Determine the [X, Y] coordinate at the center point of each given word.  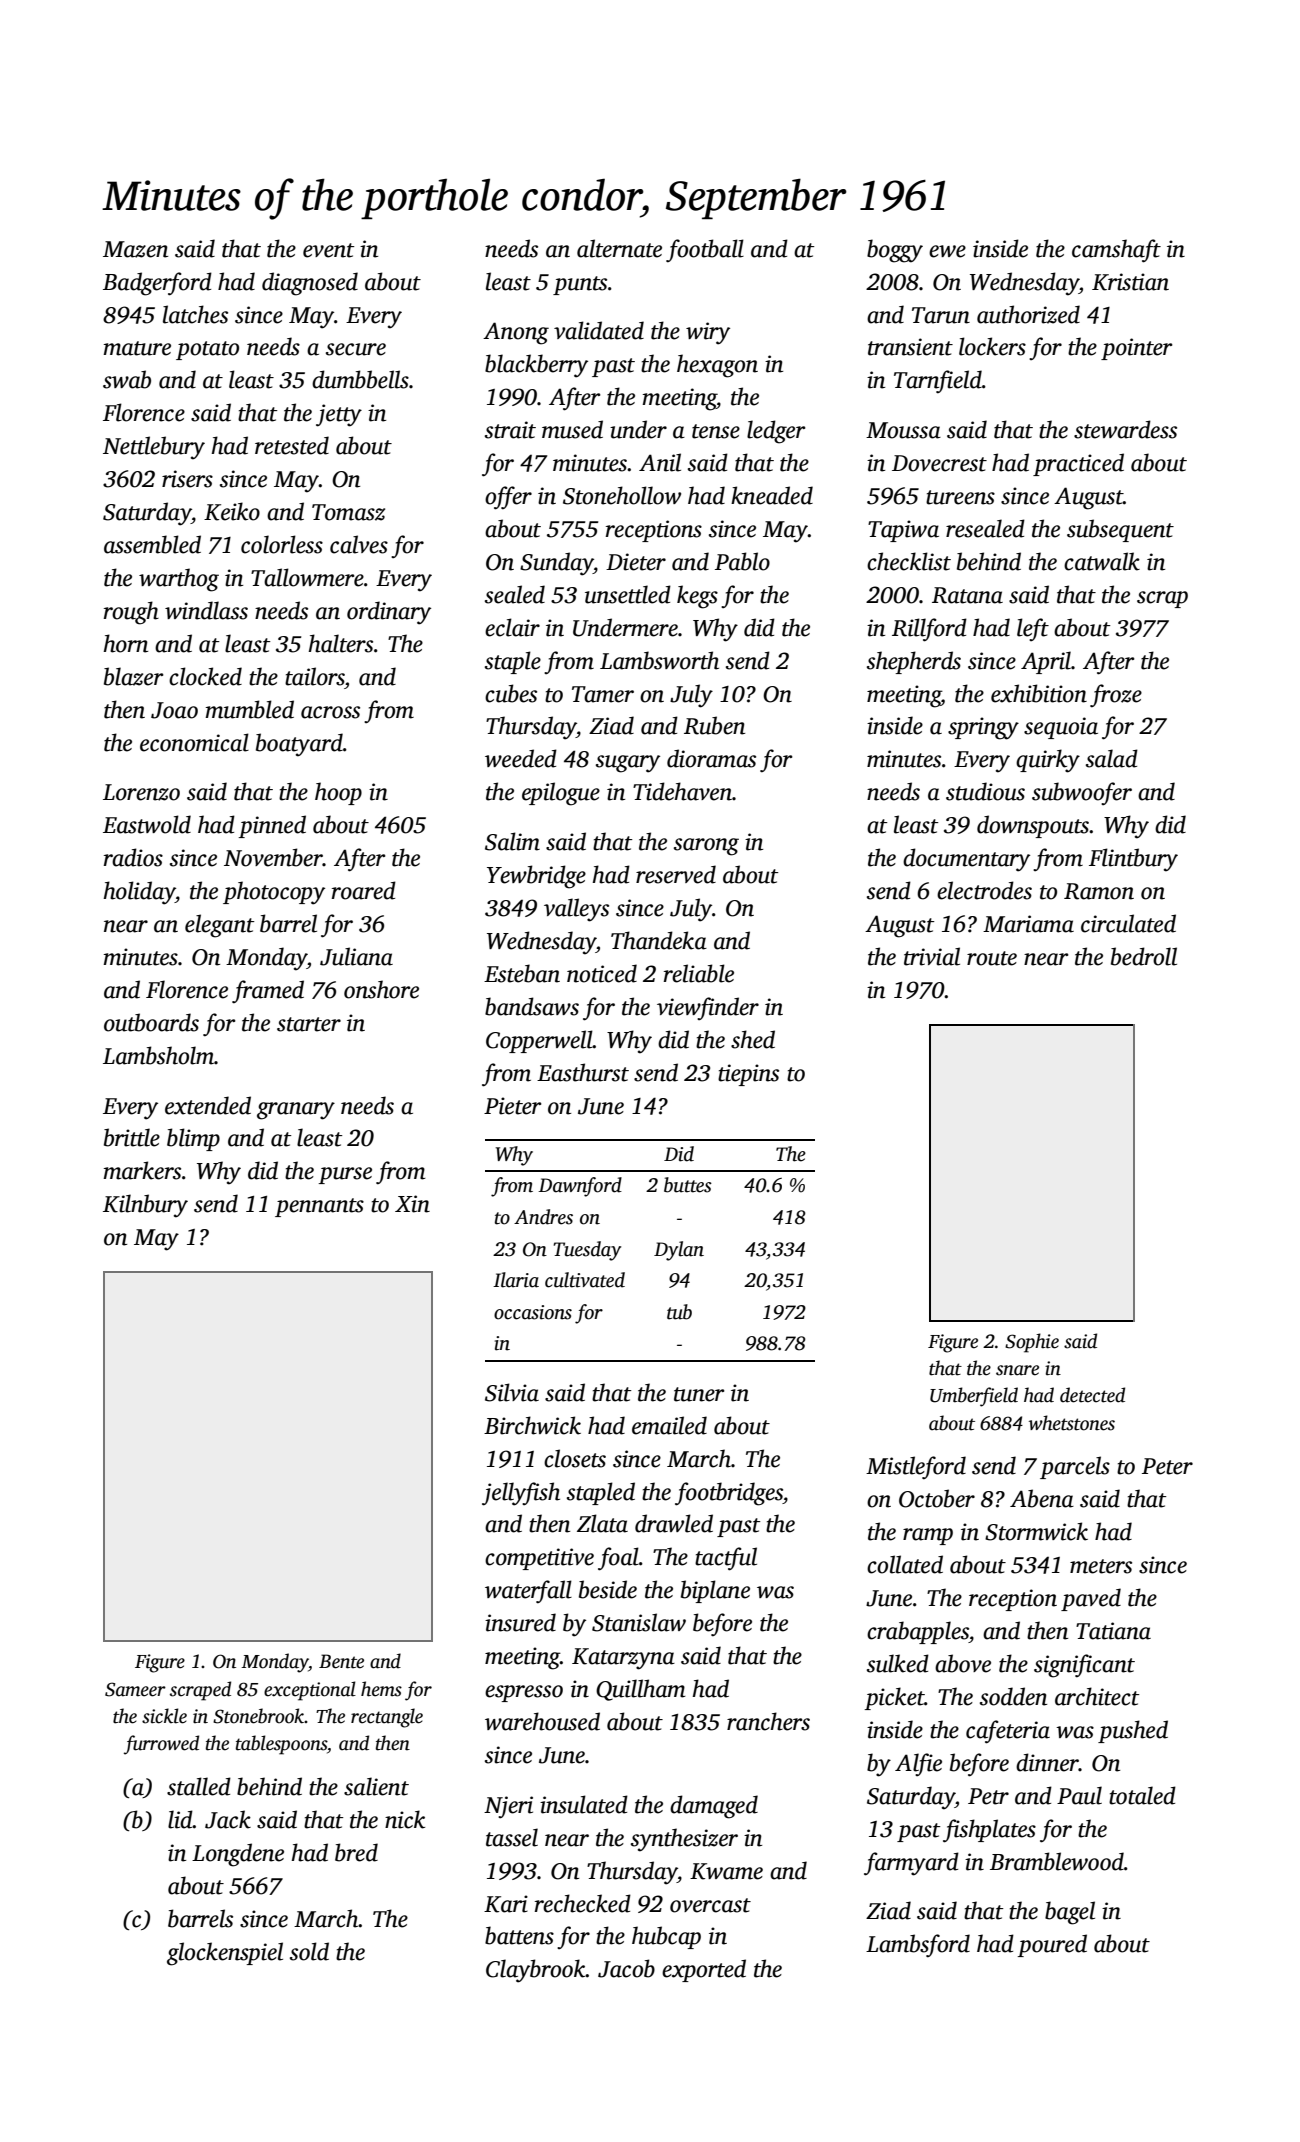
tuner [699, 1394]
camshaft [1116, 251]
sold [309, 1951]
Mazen [135, 249]
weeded [521, 758]
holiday [140, 893]
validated [599, 330]
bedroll [1144, 956]
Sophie [1032, 1343]
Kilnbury [145, 1206]
